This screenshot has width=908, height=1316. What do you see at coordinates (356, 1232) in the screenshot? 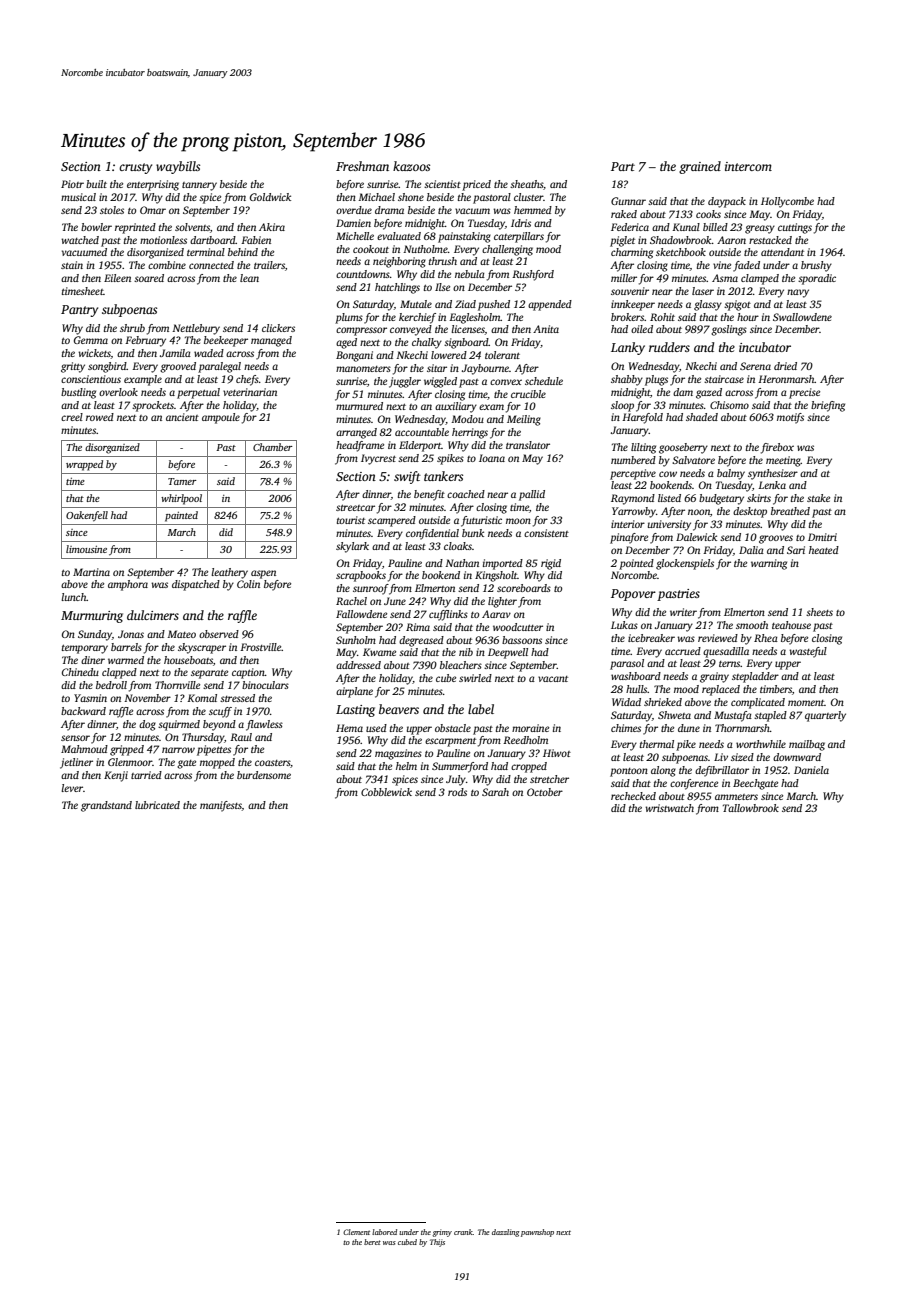
I see `Clement` at bounding box center [356, 1232].
